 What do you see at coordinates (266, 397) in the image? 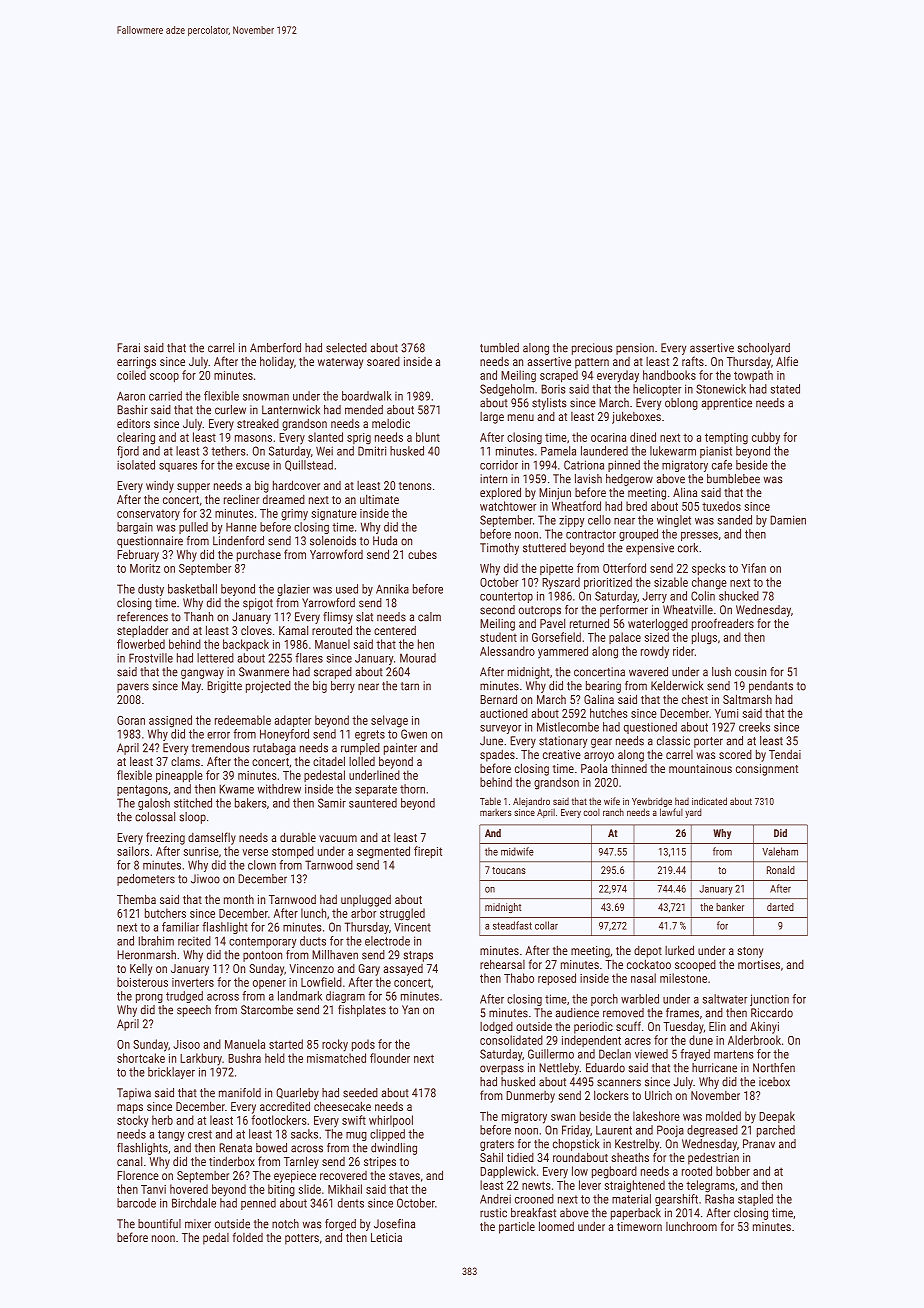
I see `snowman` at bounding box center [266, 397].
